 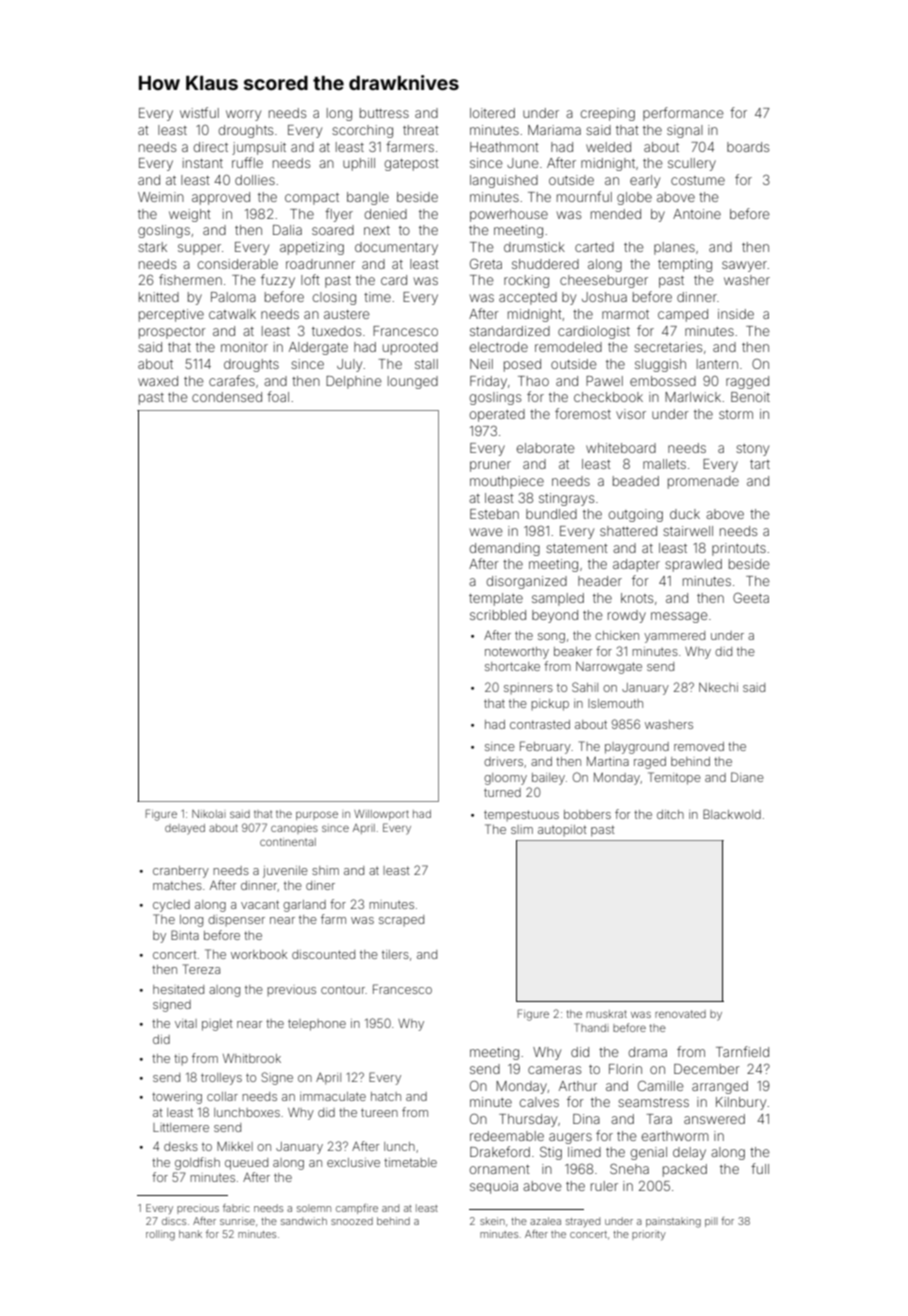 I want to click on June, so click(x=523, y=163).
